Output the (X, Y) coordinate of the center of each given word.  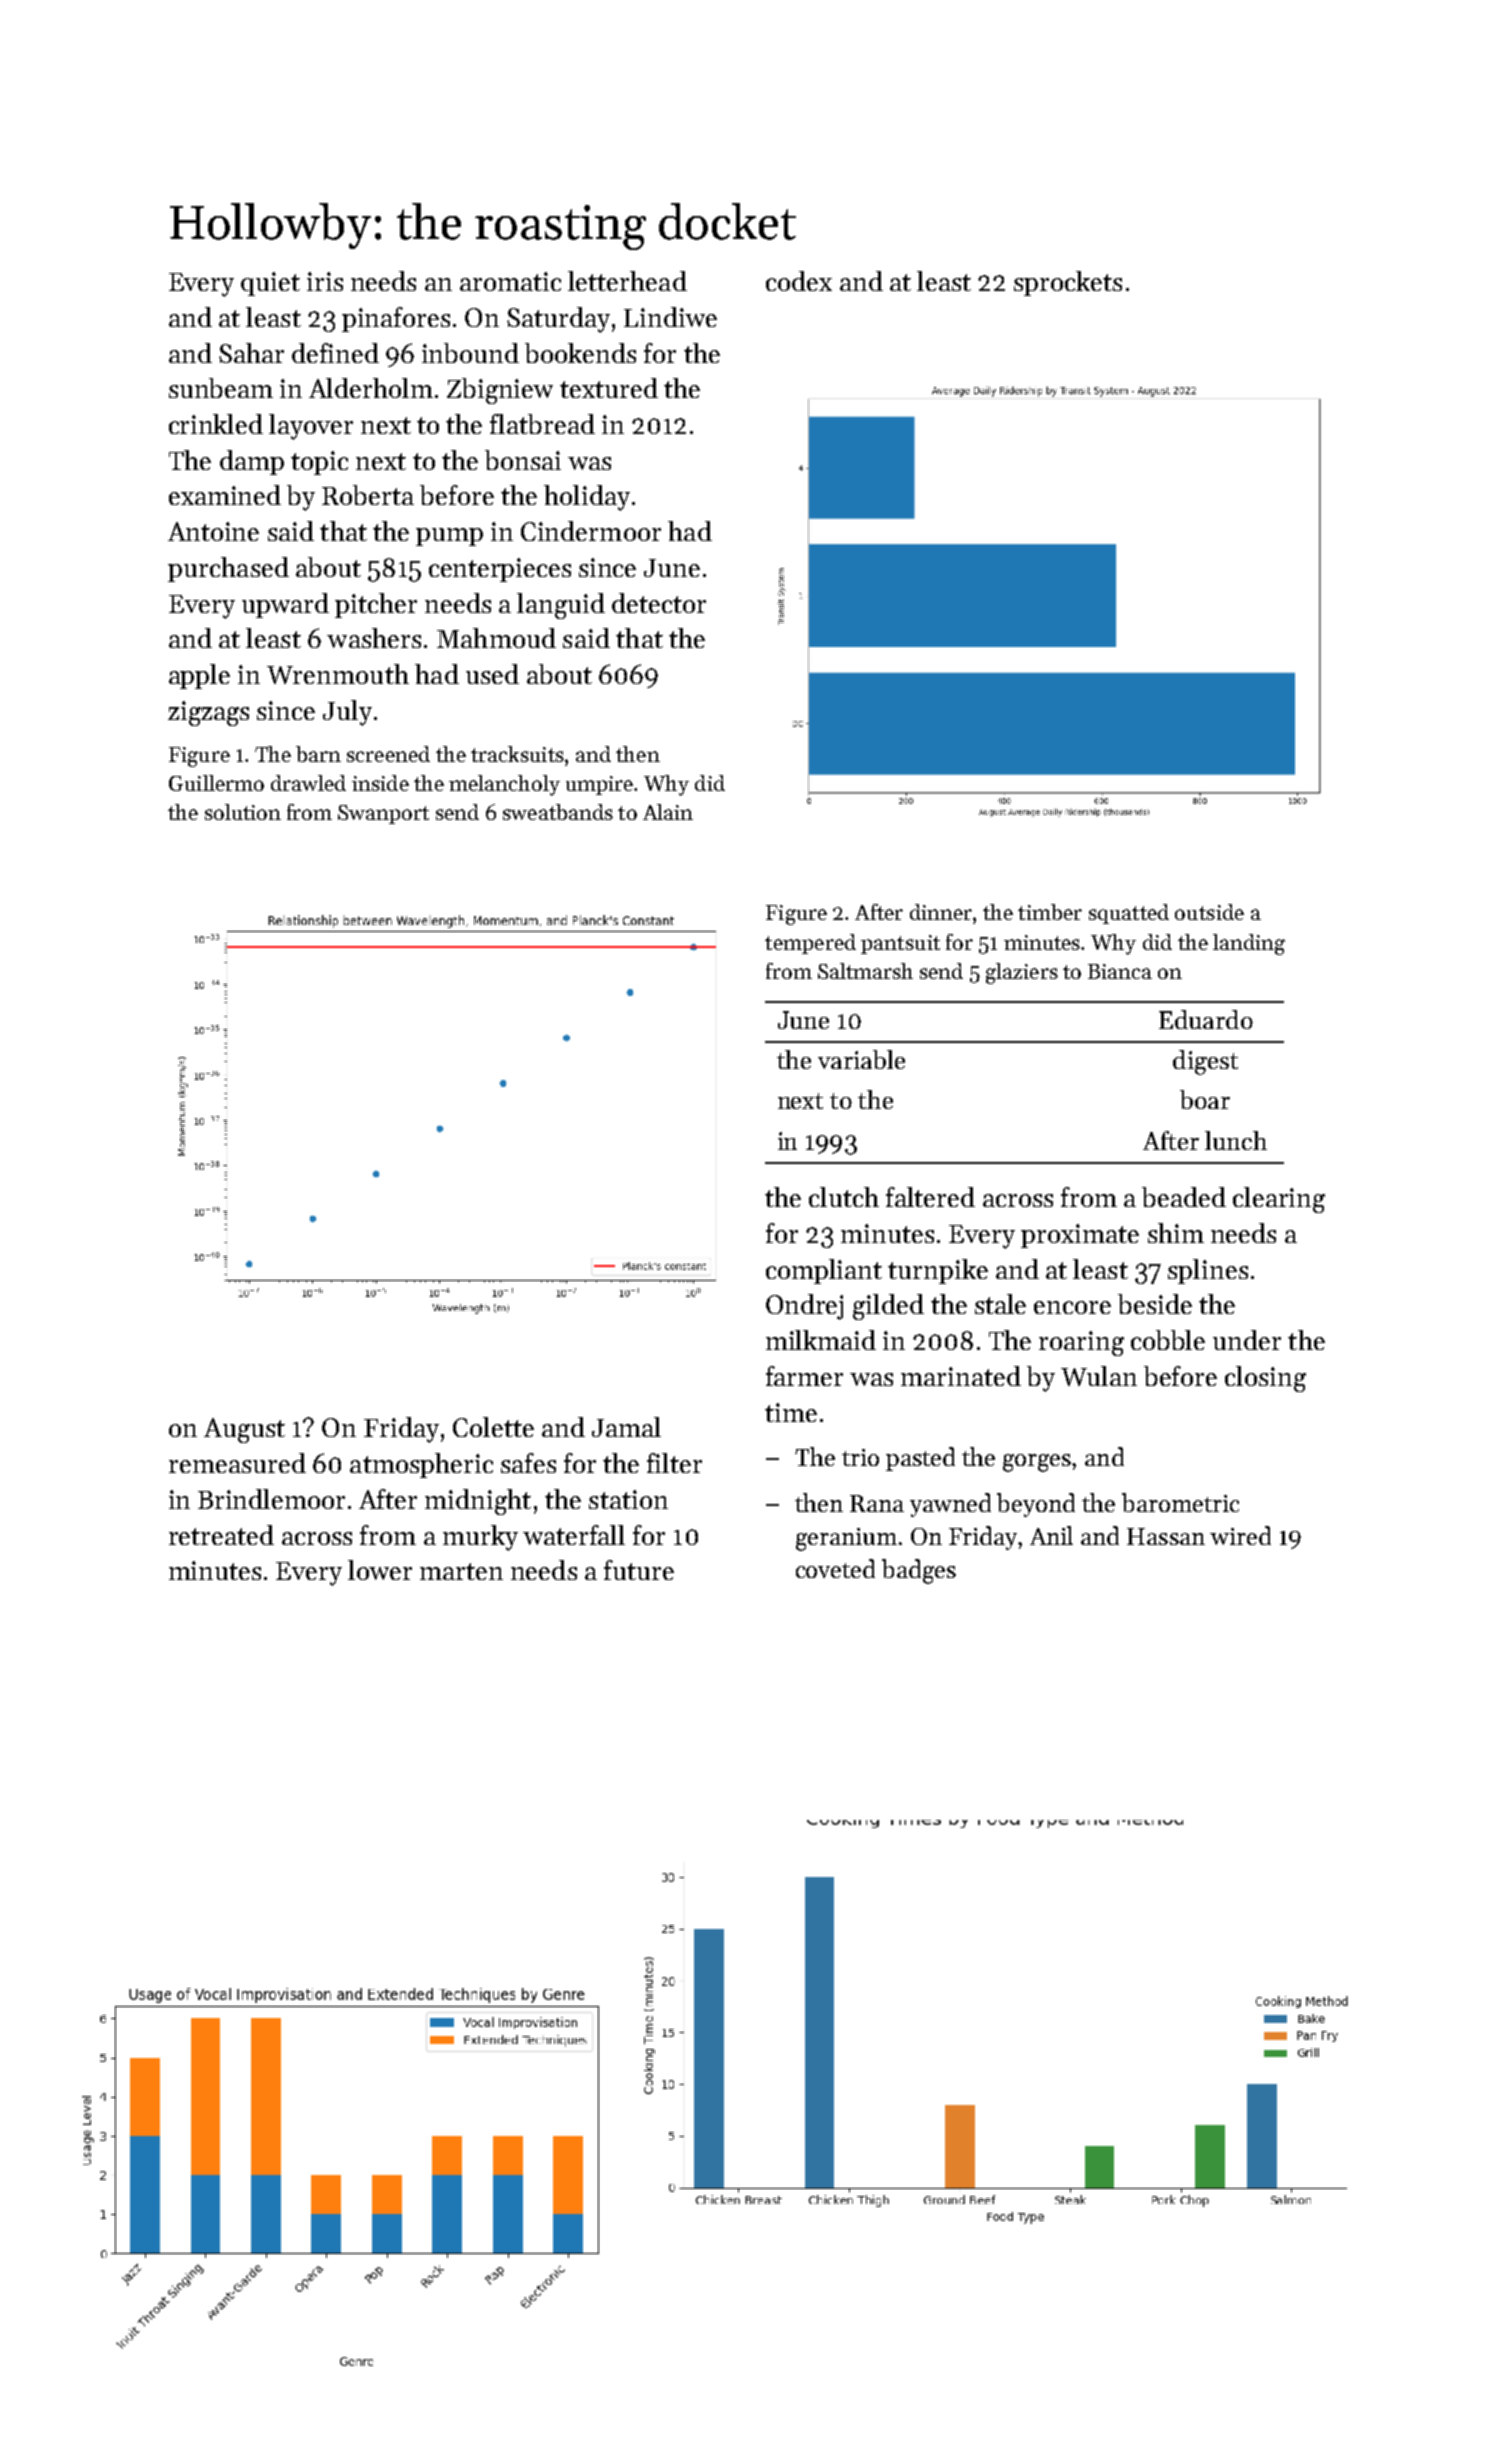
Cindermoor (591, 531)
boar (1205, 1099)
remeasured (237, 1463)
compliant (824, 1271)
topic (319, 463)
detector (659, 603)
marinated (961, 1376)
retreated (221, 1535)
